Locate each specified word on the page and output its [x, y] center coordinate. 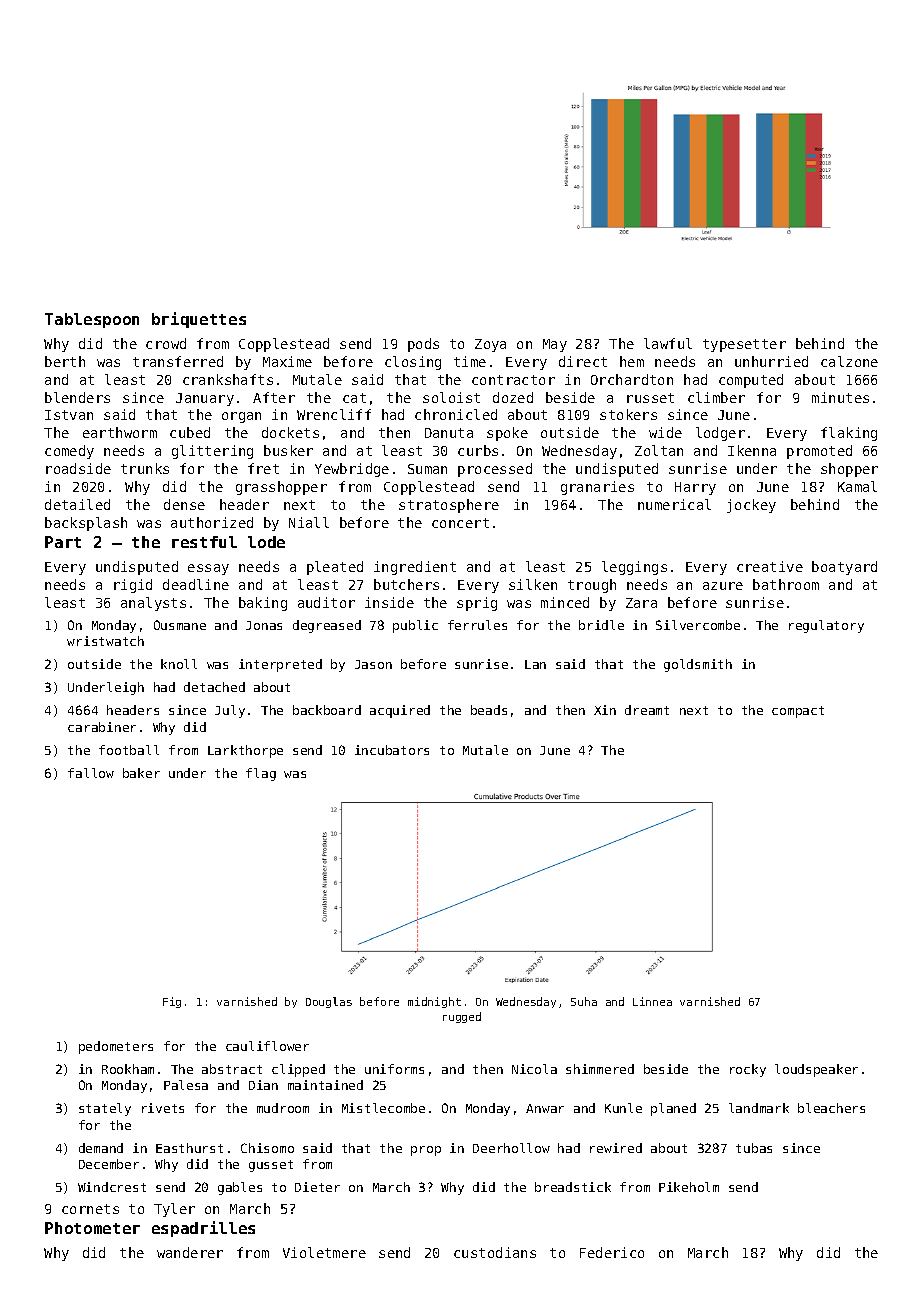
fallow [91, 773]
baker [141, 773]
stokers [628, 414]
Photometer [92, 1228]
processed [495, 470]
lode [266, 542]
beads [489, 710]
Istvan [69, 415]
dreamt [647, 710]
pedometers [116, 1047]
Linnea [652, 1001]
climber [716, 397]
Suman [427, 469]
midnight [434, 1002]
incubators [392, 750]
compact [798, 712]
